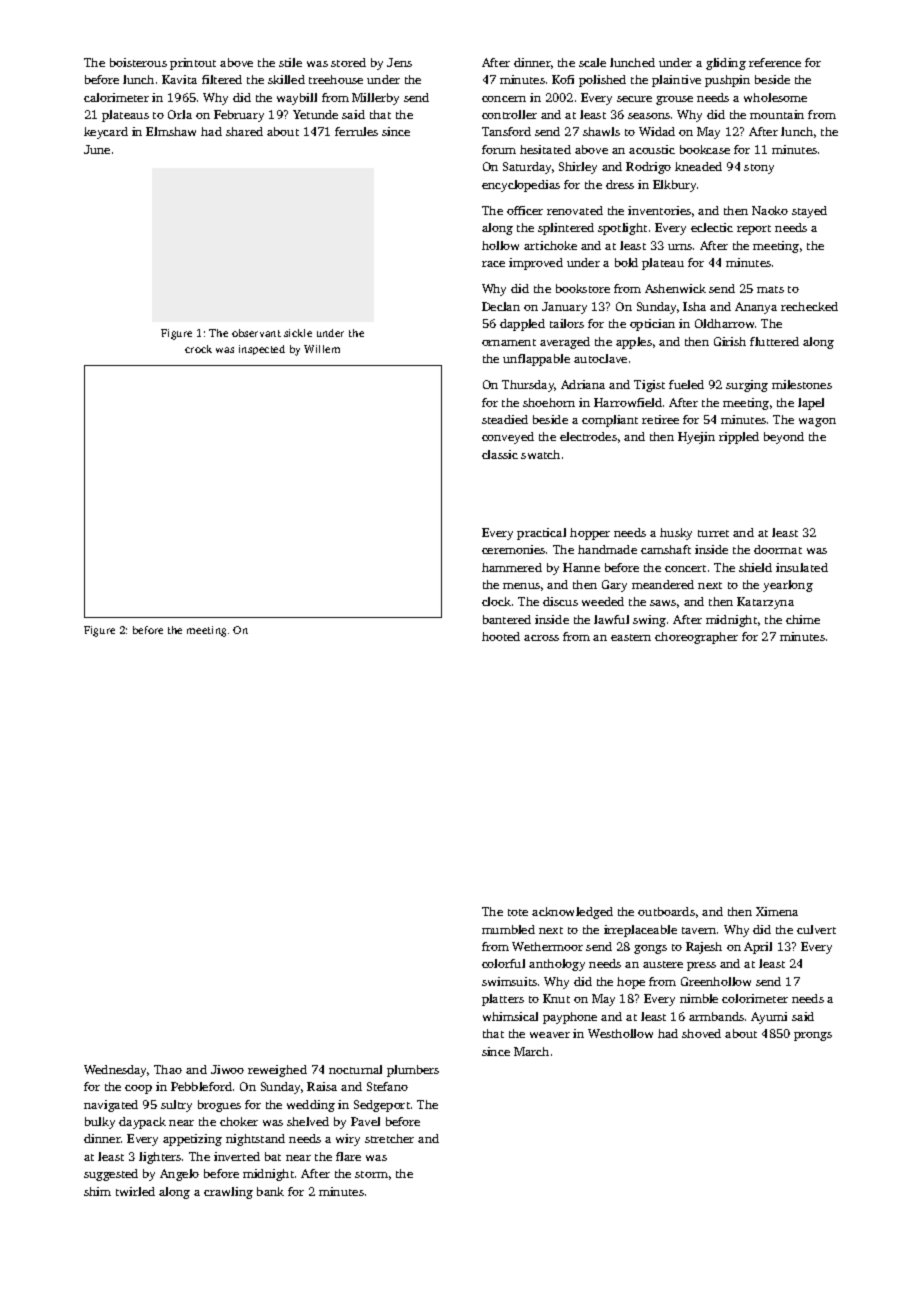  I want to click on boisterous, so click(138, 62).
